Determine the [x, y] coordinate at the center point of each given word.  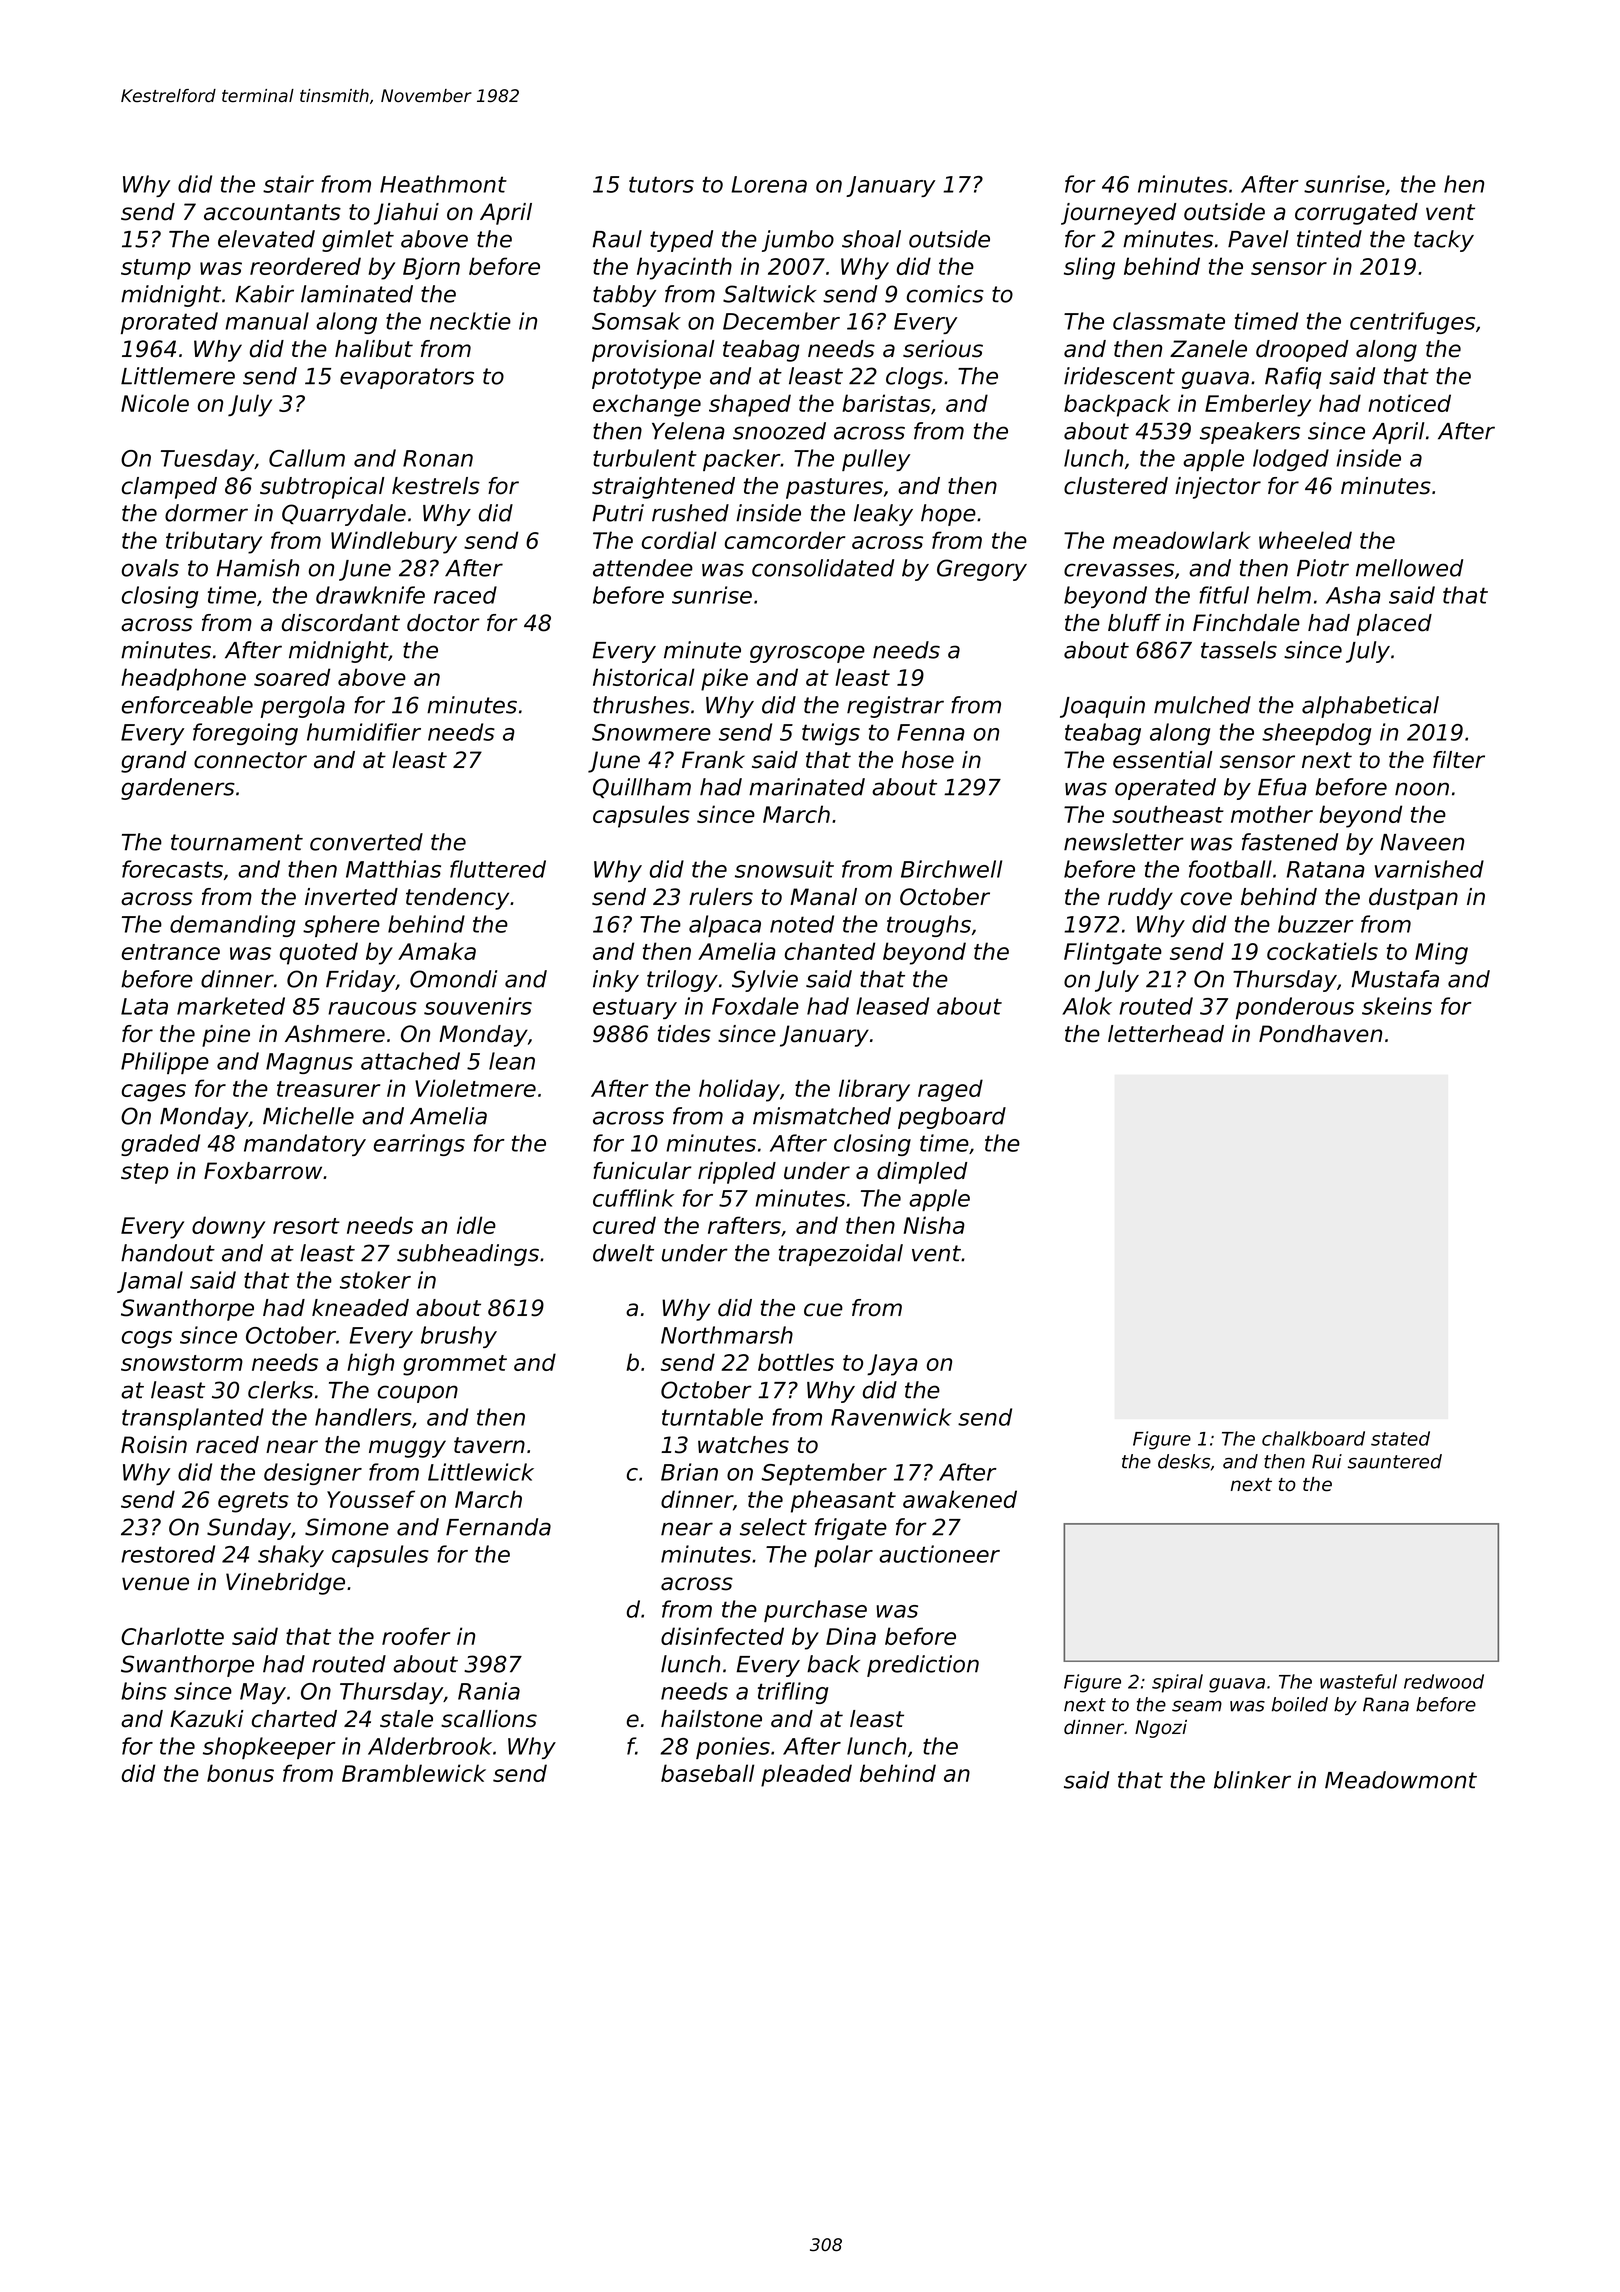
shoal [871, 239]
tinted [1329, 239]
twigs [831, 734]
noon [1422, 789]
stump [156, 269]
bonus [240, 1773]
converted [366, 842]
